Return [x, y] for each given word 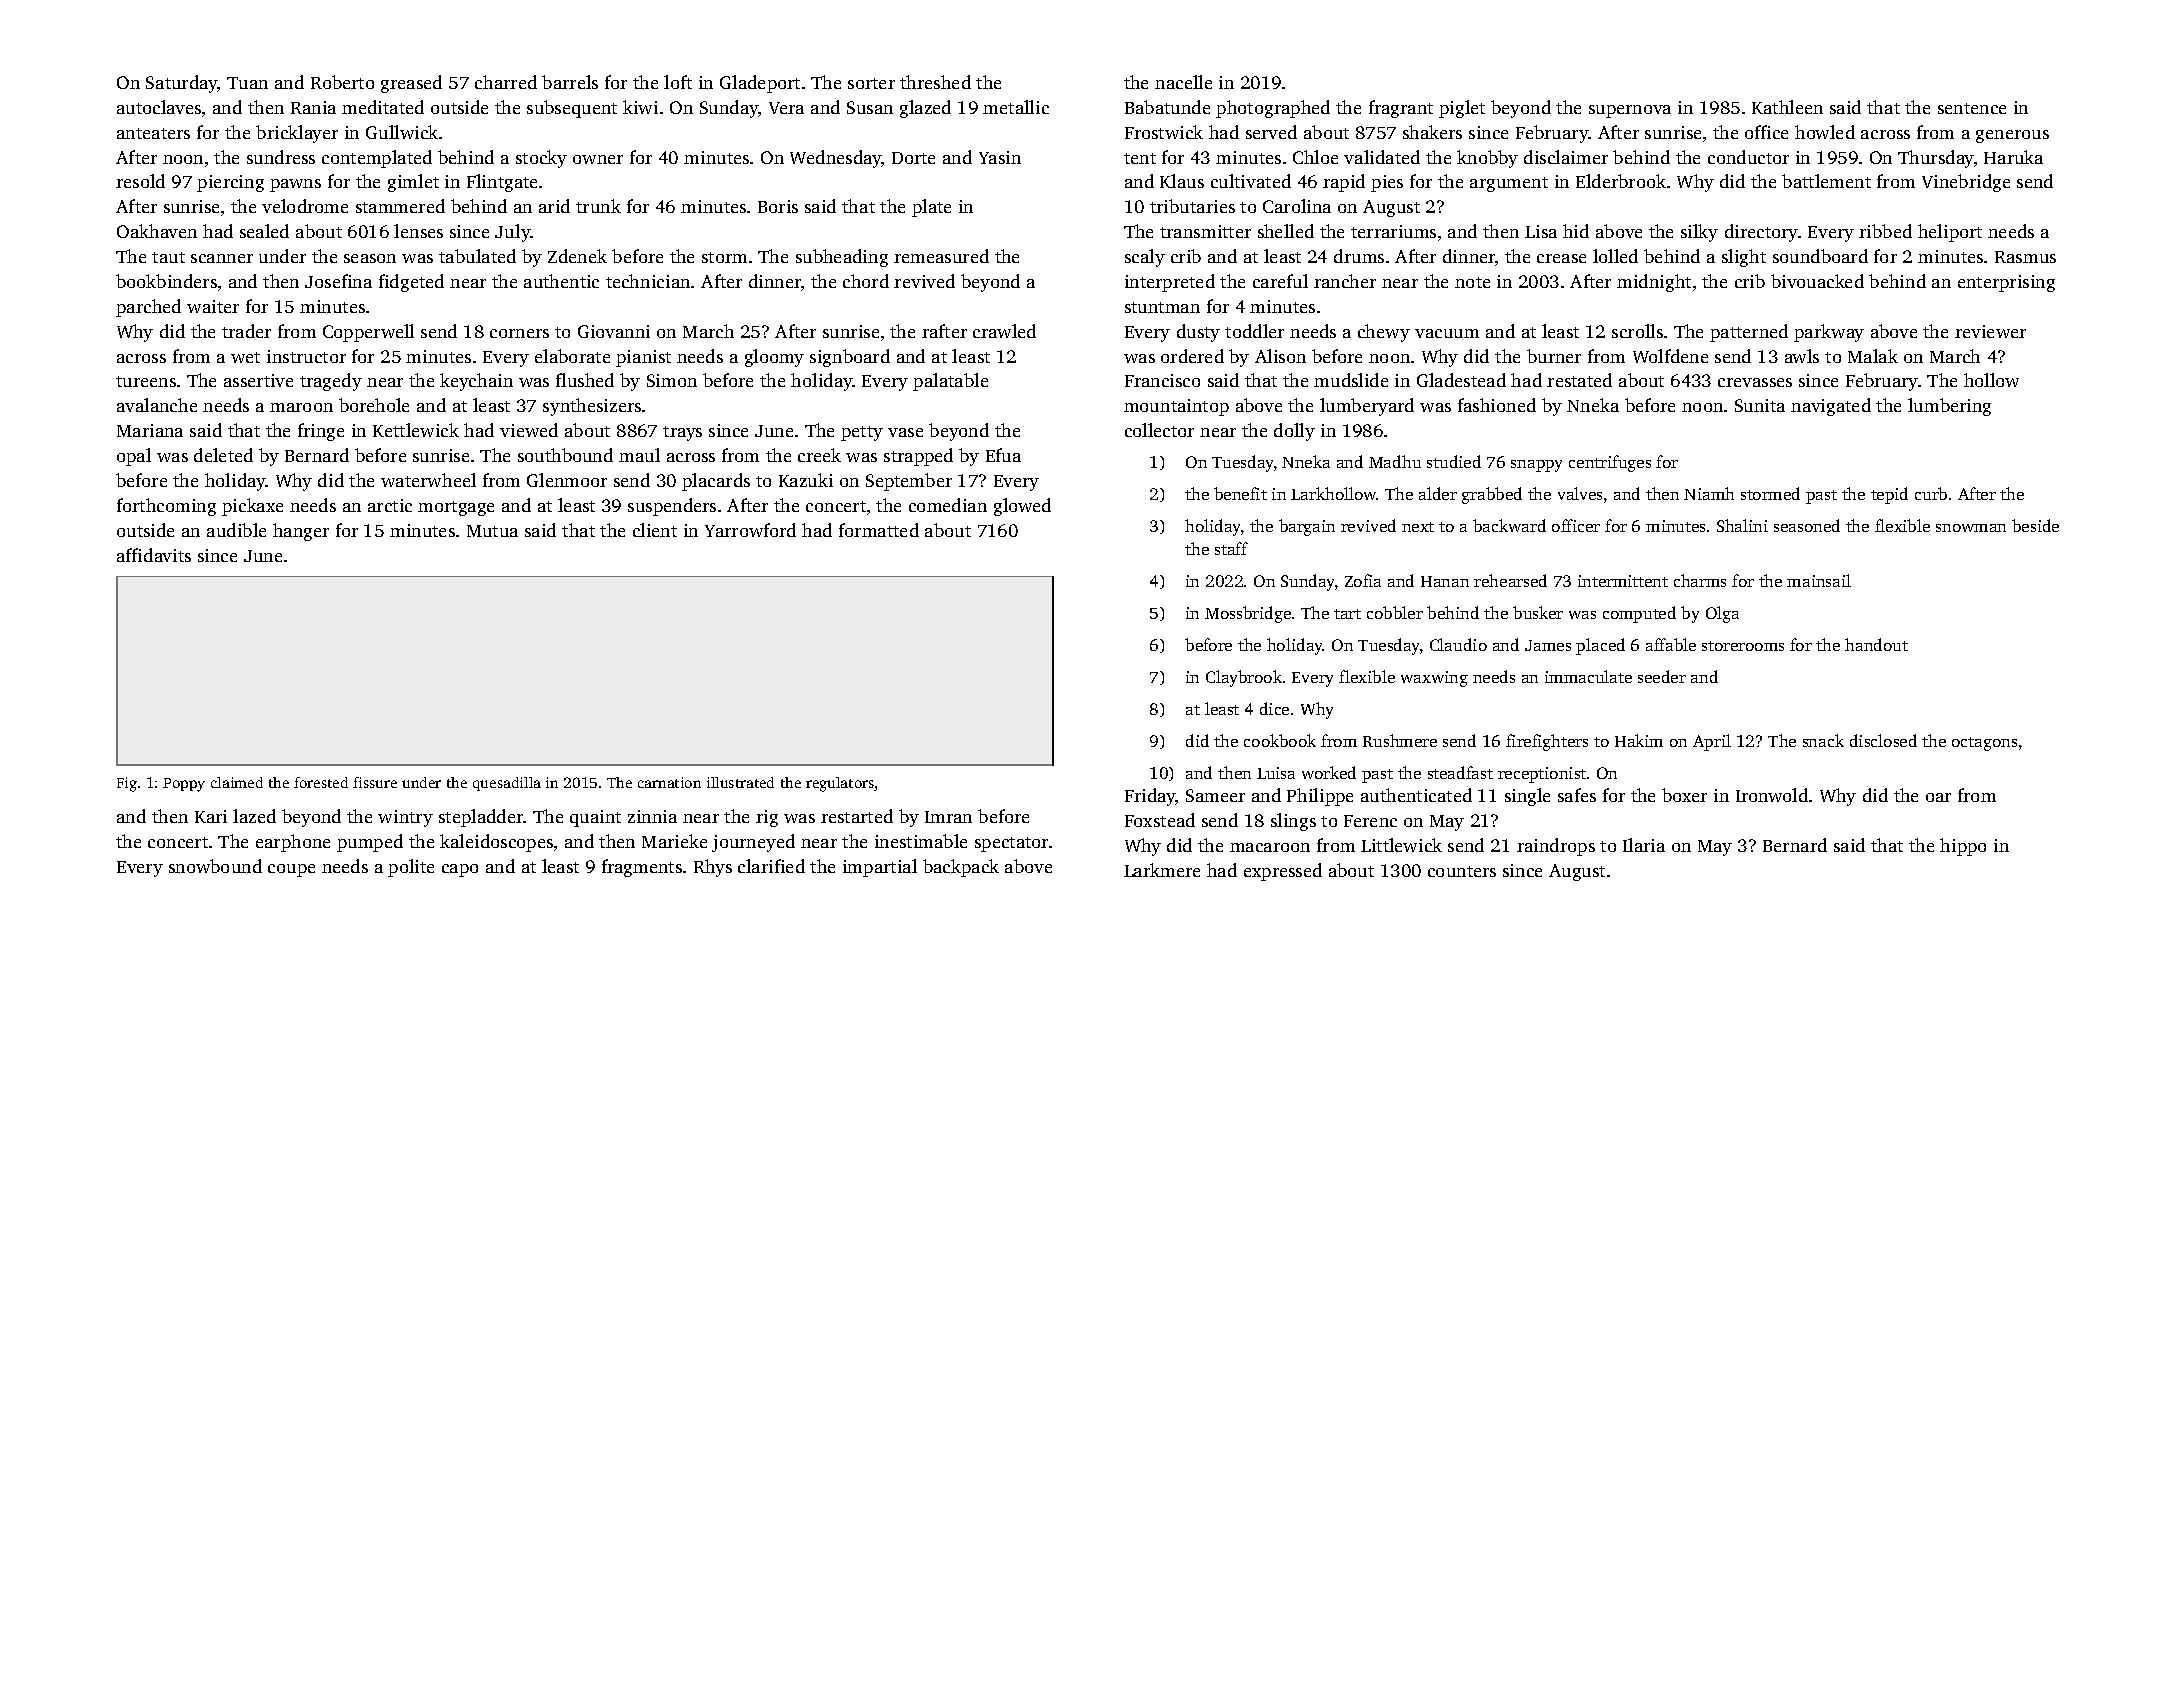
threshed [935, 82]
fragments [642, 868]
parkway [1829, 333]
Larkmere [1162, 870]
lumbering [1949, 407]
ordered [1192, 356]
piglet [1462, 109]
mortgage [456, 508]
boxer [1684, 795]
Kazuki [806, 480]
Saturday [182, 84]
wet [245, 357]
